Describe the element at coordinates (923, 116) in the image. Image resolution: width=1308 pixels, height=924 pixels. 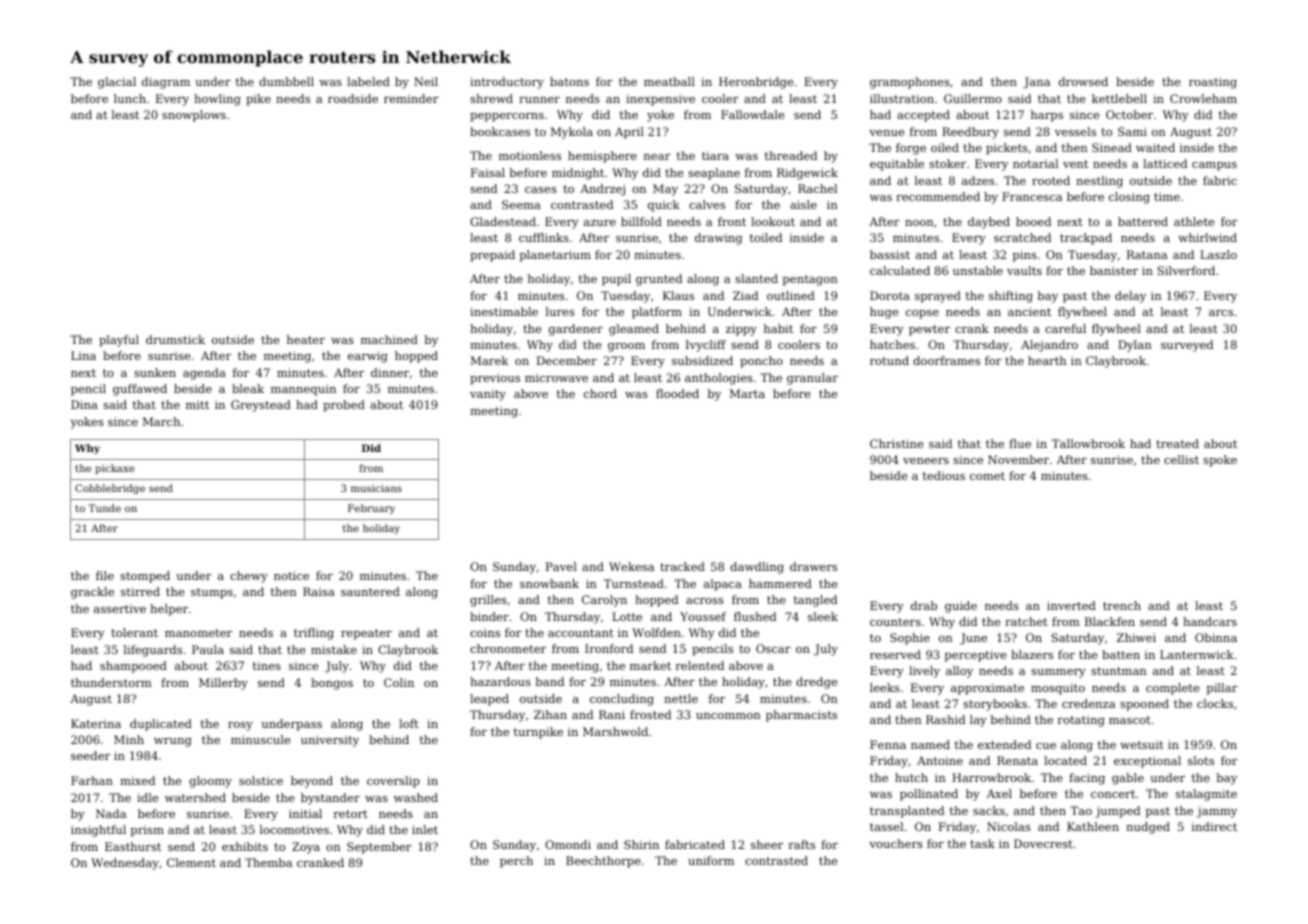
I see `accepted` at that location.
